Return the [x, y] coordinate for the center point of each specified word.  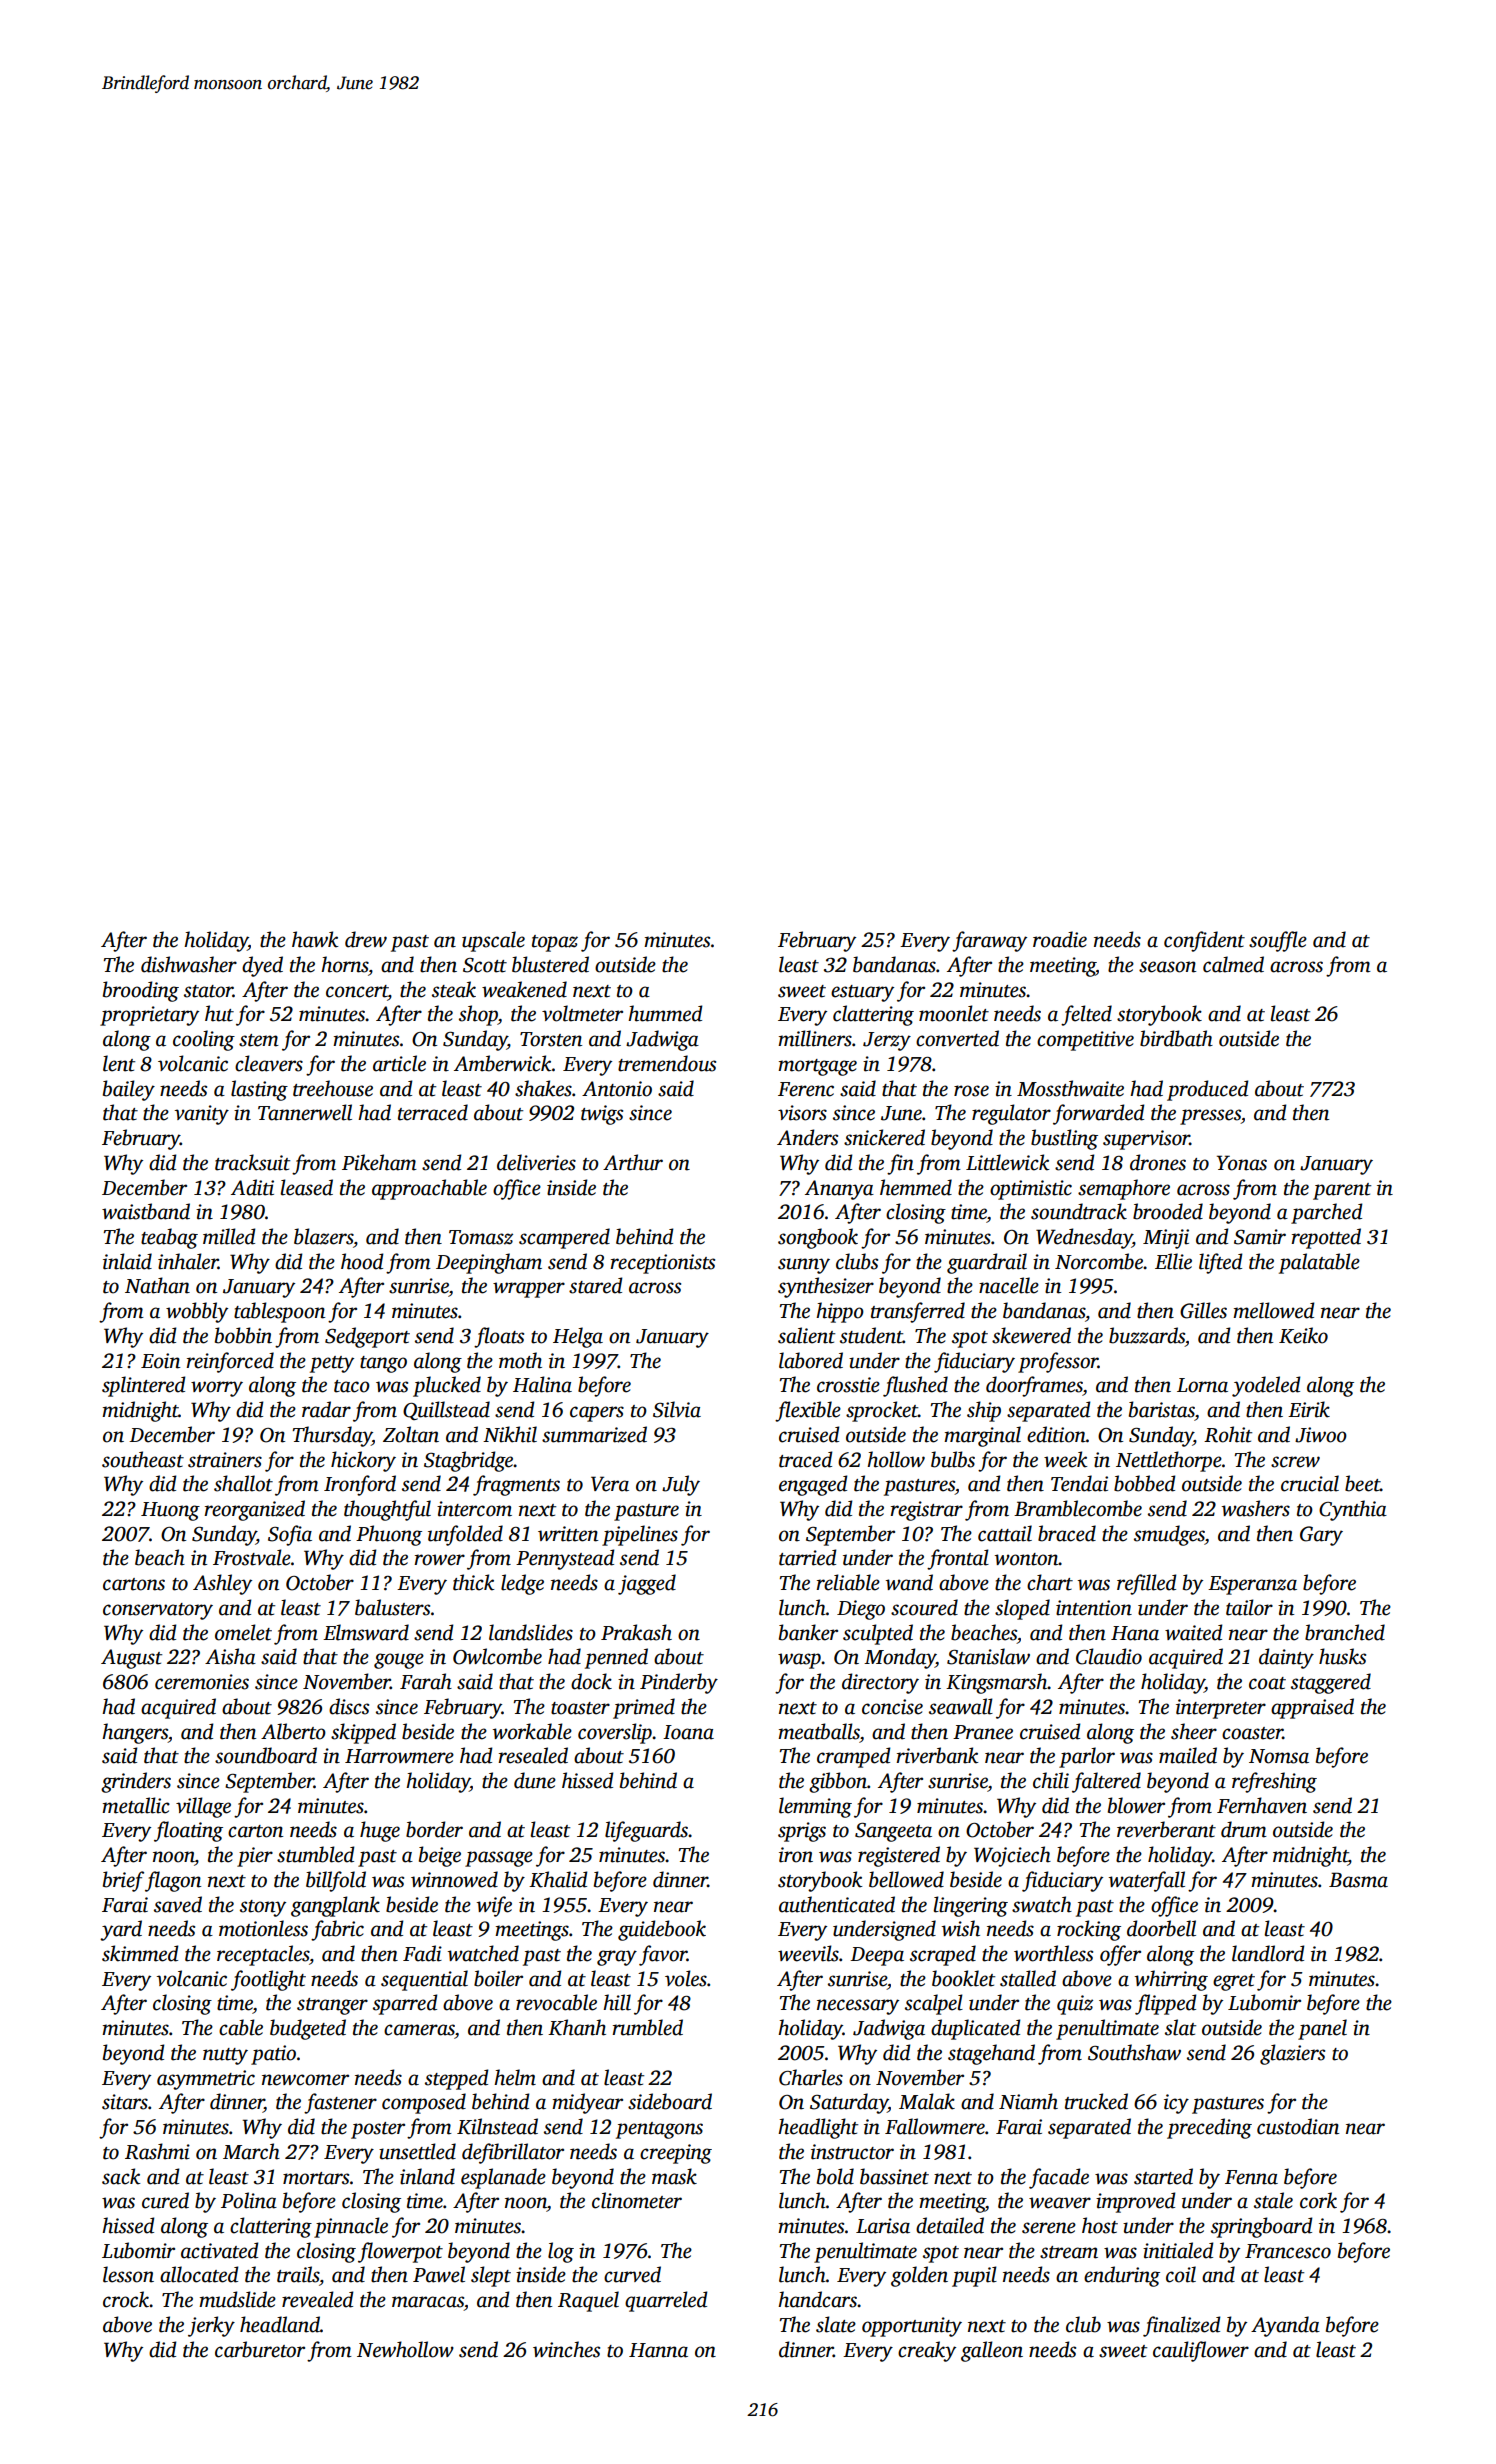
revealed [317, 2299]
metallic [136, 1805]
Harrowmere [399, 1756]
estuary [862, 993]
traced [805, 1459]
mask [674, 2176]
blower [1136, 1805]
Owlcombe [497, 1656]
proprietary [149, 1016]
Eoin [160, 1361]
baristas [1162, 1409]
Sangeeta [893, 1832]
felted [1086, 1015]
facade [1059, 2178]
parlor [1087, 1757]
